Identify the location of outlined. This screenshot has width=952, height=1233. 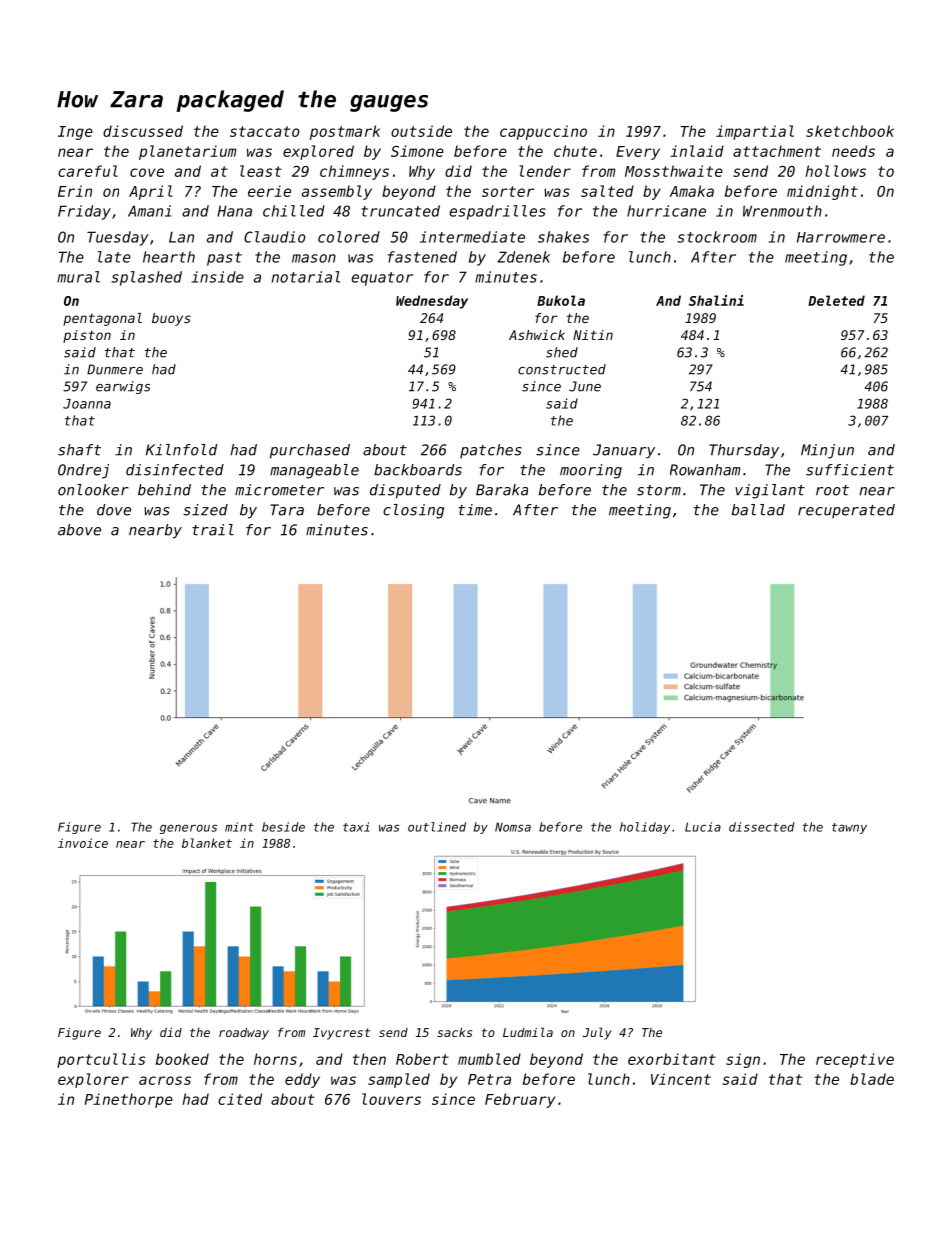
(437, 827).
